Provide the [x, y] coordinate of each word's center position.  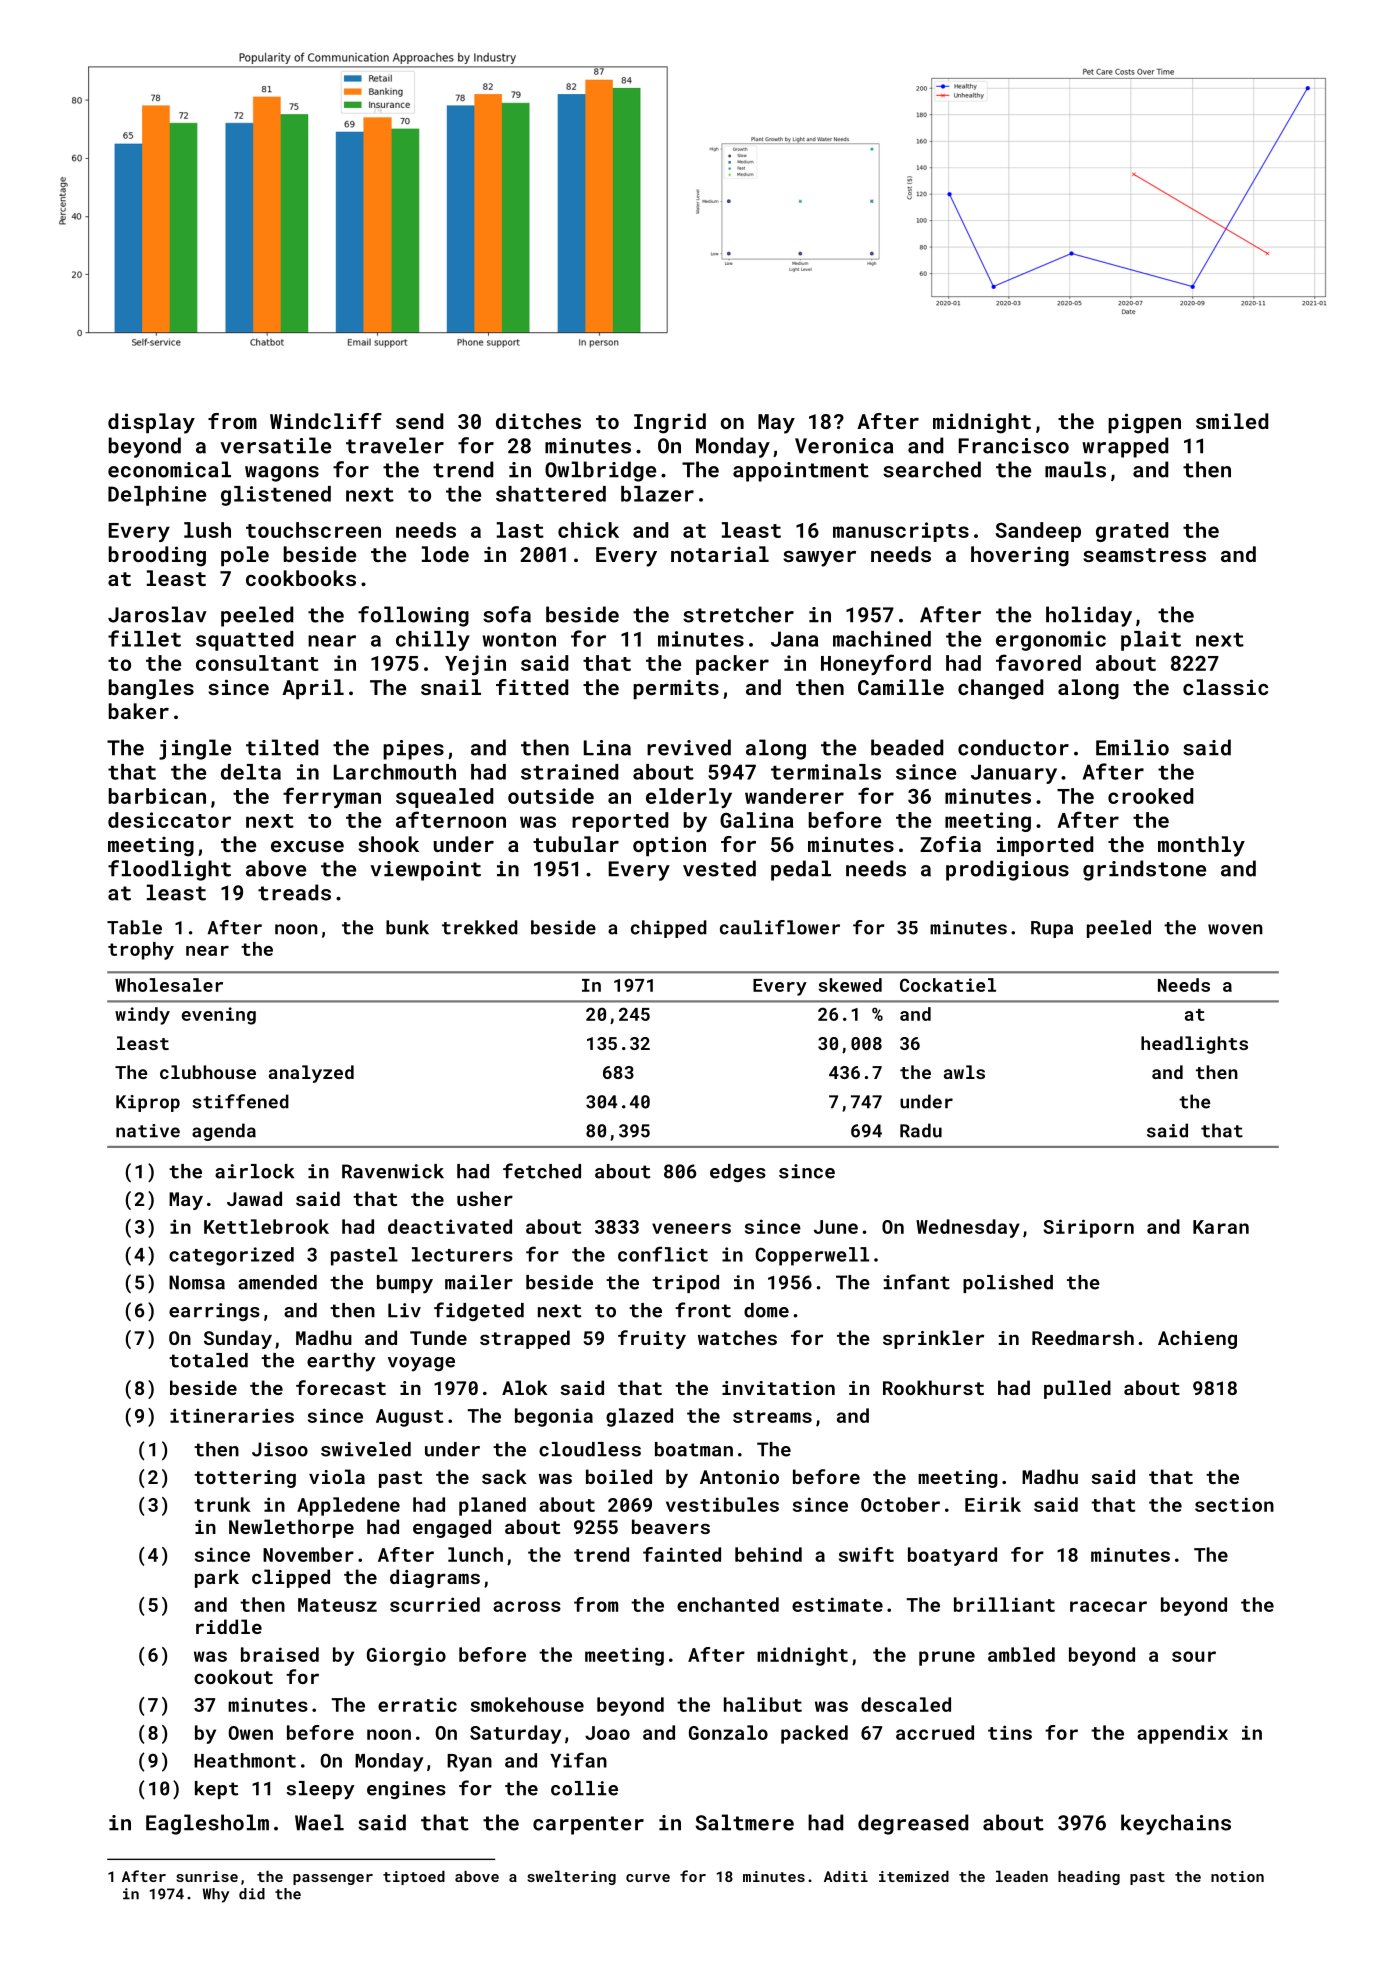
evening [219, 1016]
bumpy [405, 1284]
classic [1225, 687]
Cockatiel [948, 985]
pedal [801, 870]
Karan [1221, 1227]
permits [676, 689]
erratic [417, 1704]
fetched [542, 1171]
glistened [276, 496]
